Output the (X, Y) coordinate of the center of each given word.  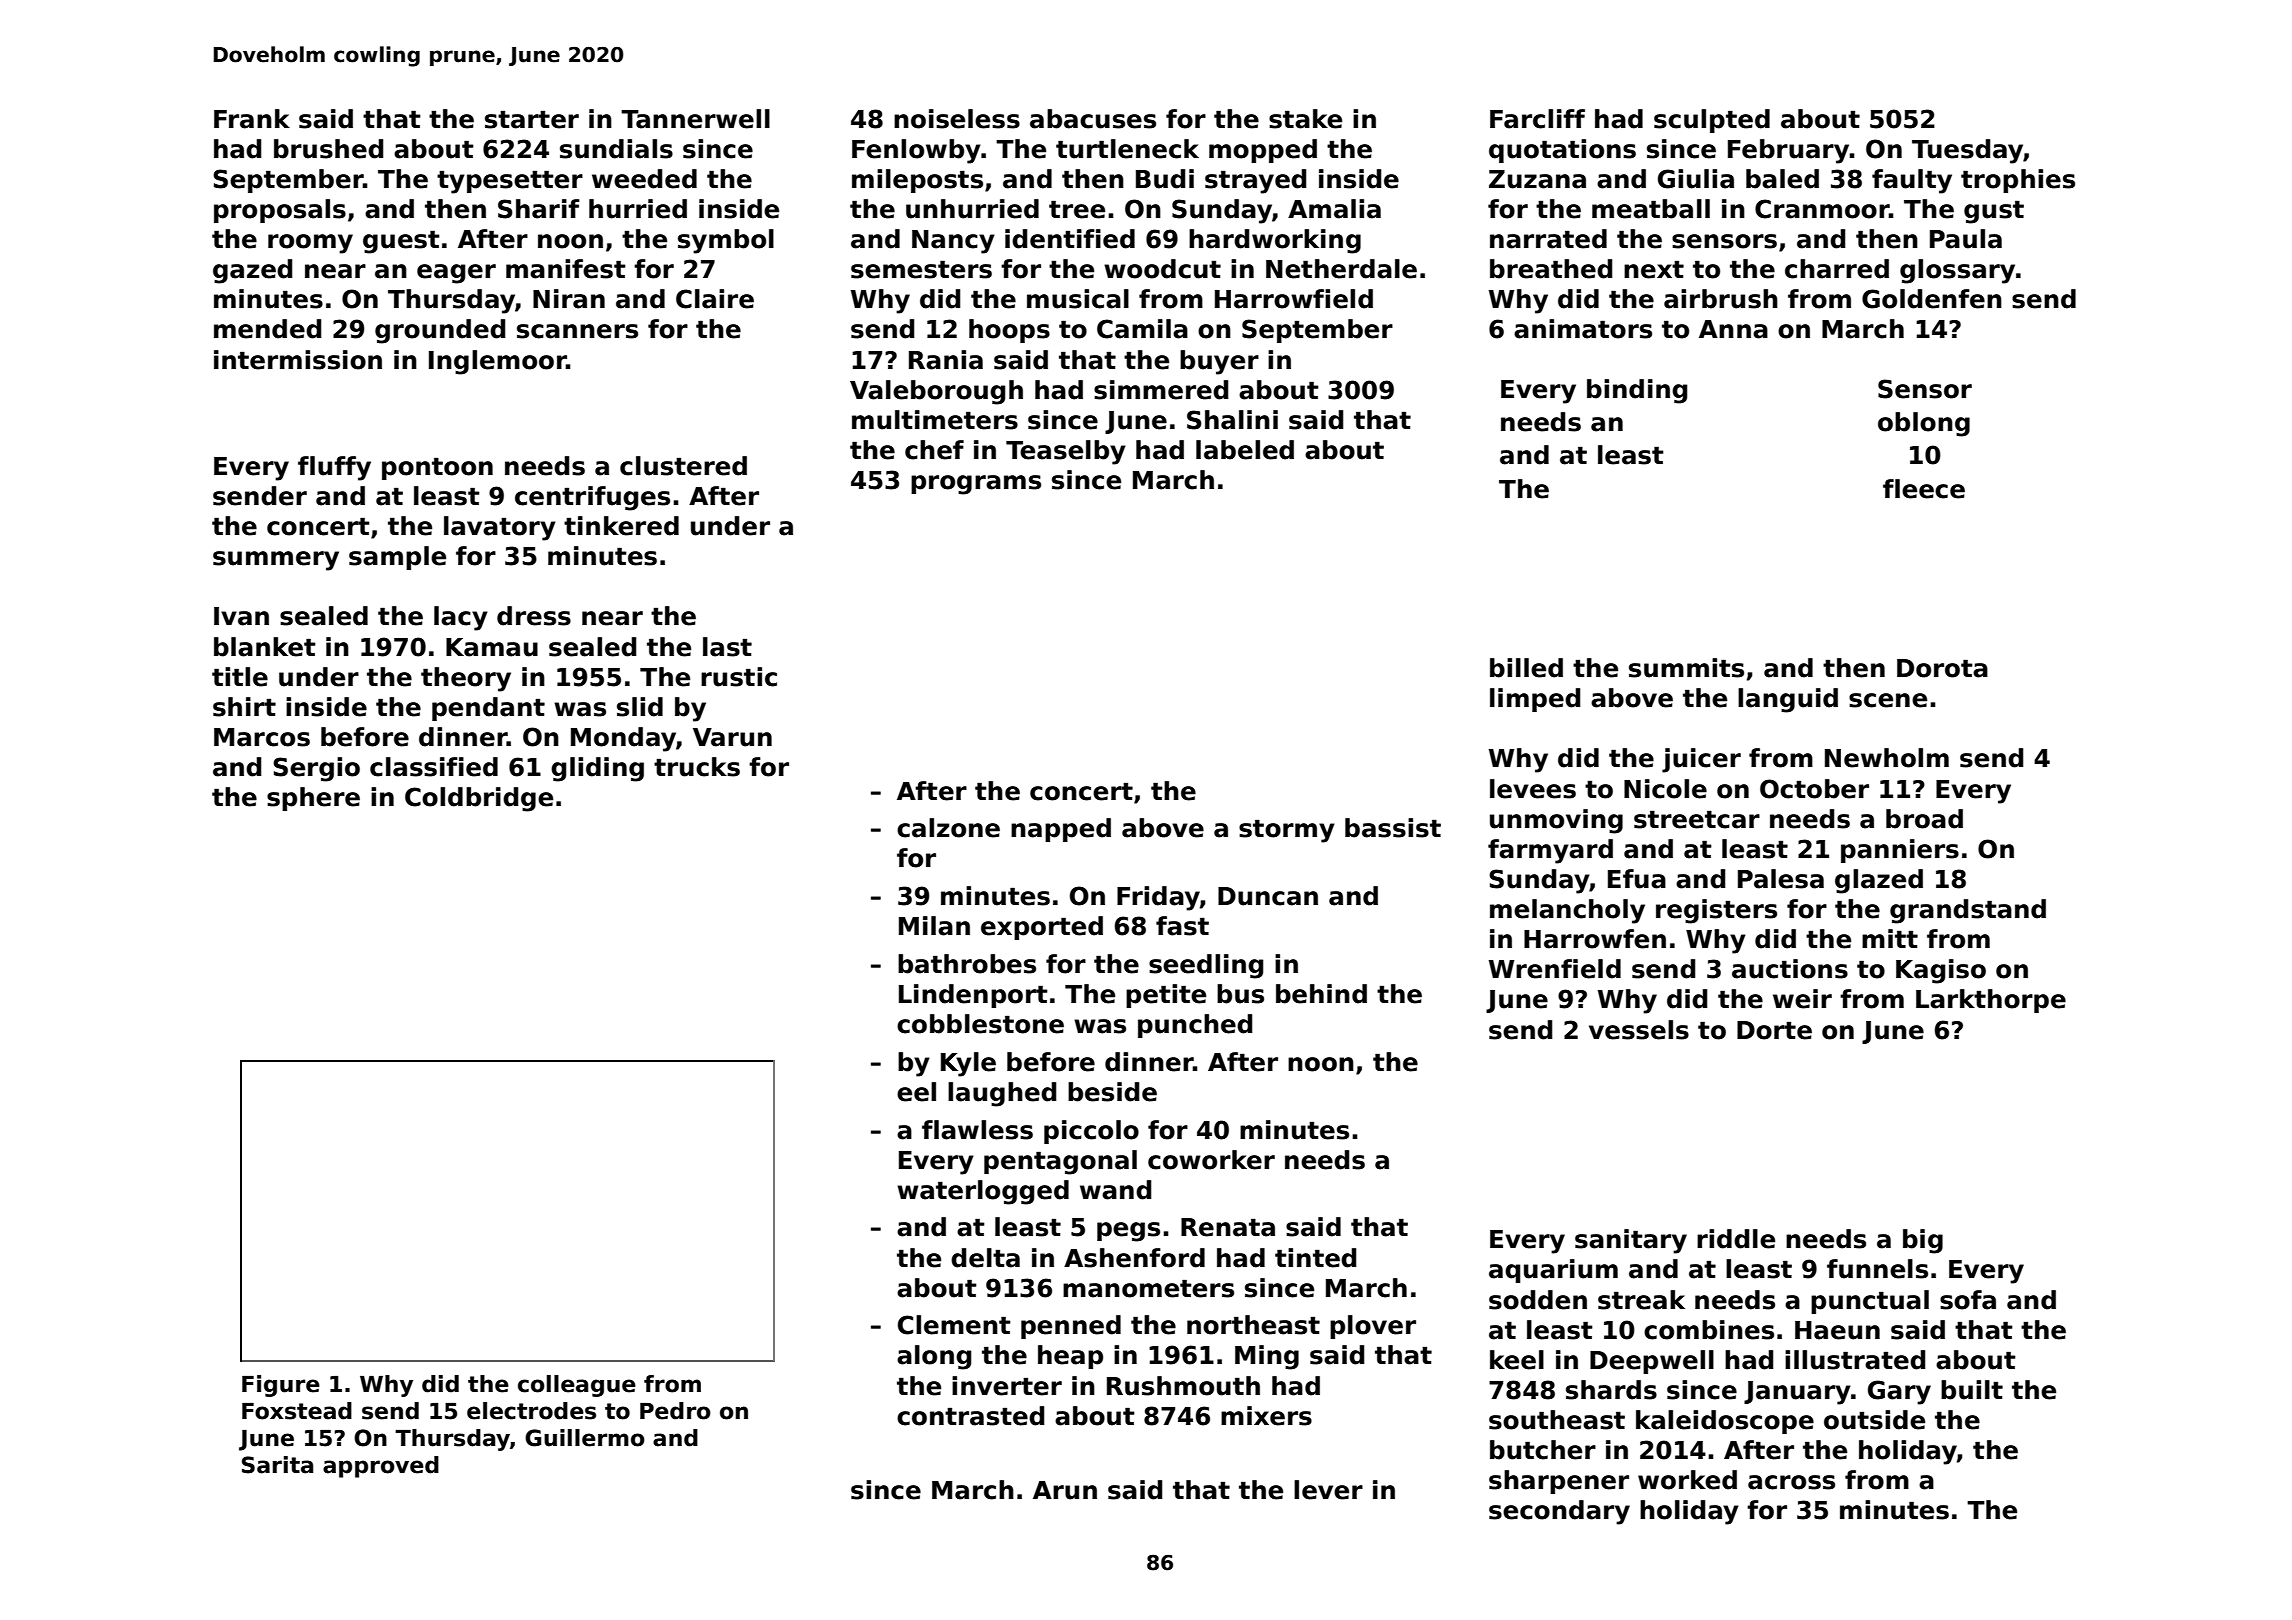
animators (1583, 329)
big (1923, 1241)
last (727, 647)
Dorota (1942, 668)
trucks (697, 767)
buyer (1219, 362)
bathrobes (967, 964)
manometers (1148, 1288)
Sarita (277, 1465)
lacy (461, 618)
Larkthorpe (1991, 1001)
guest (401, 242)
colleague (577, 1386)
